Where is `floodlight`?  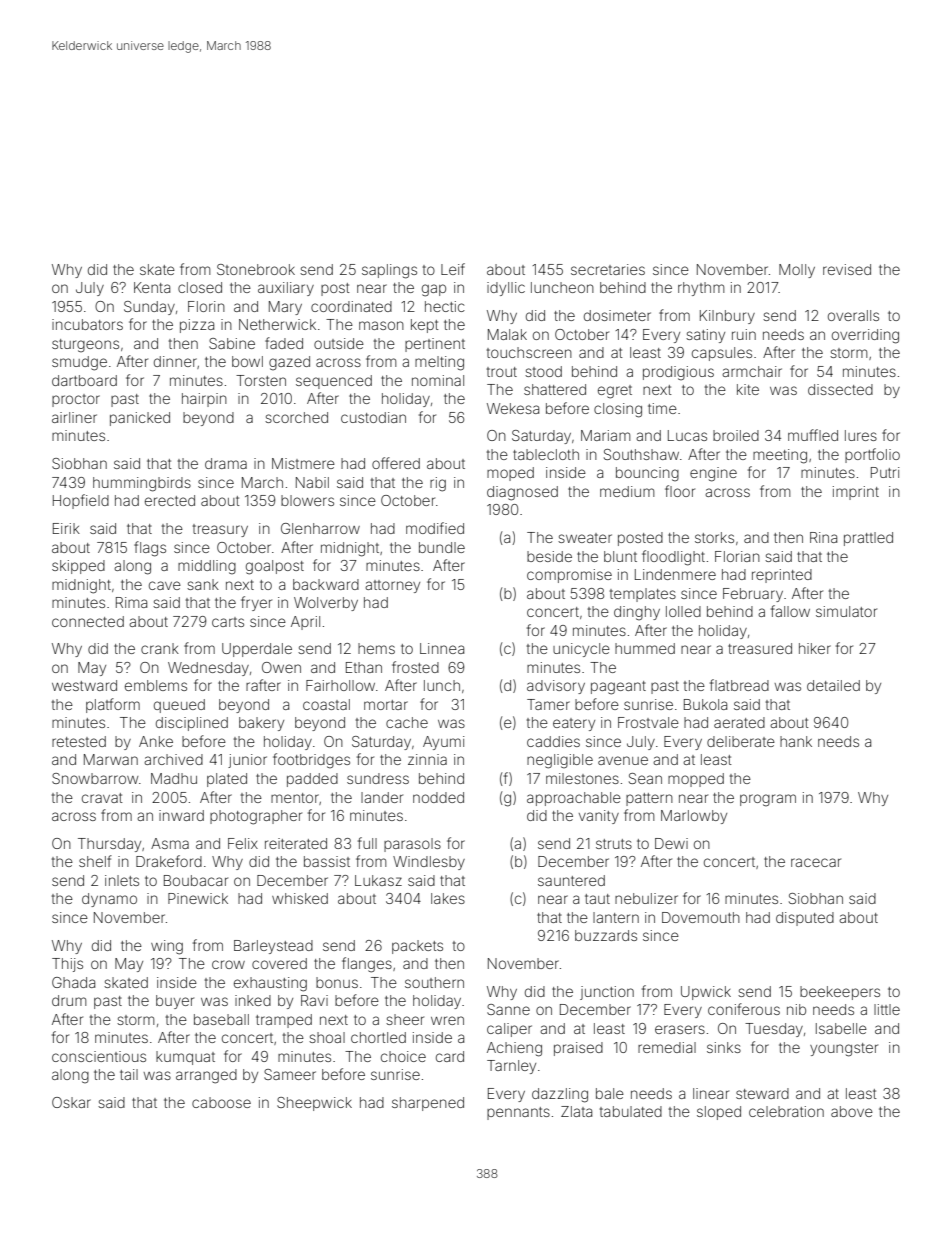
floodlight is located at coordinates (673, 558).
